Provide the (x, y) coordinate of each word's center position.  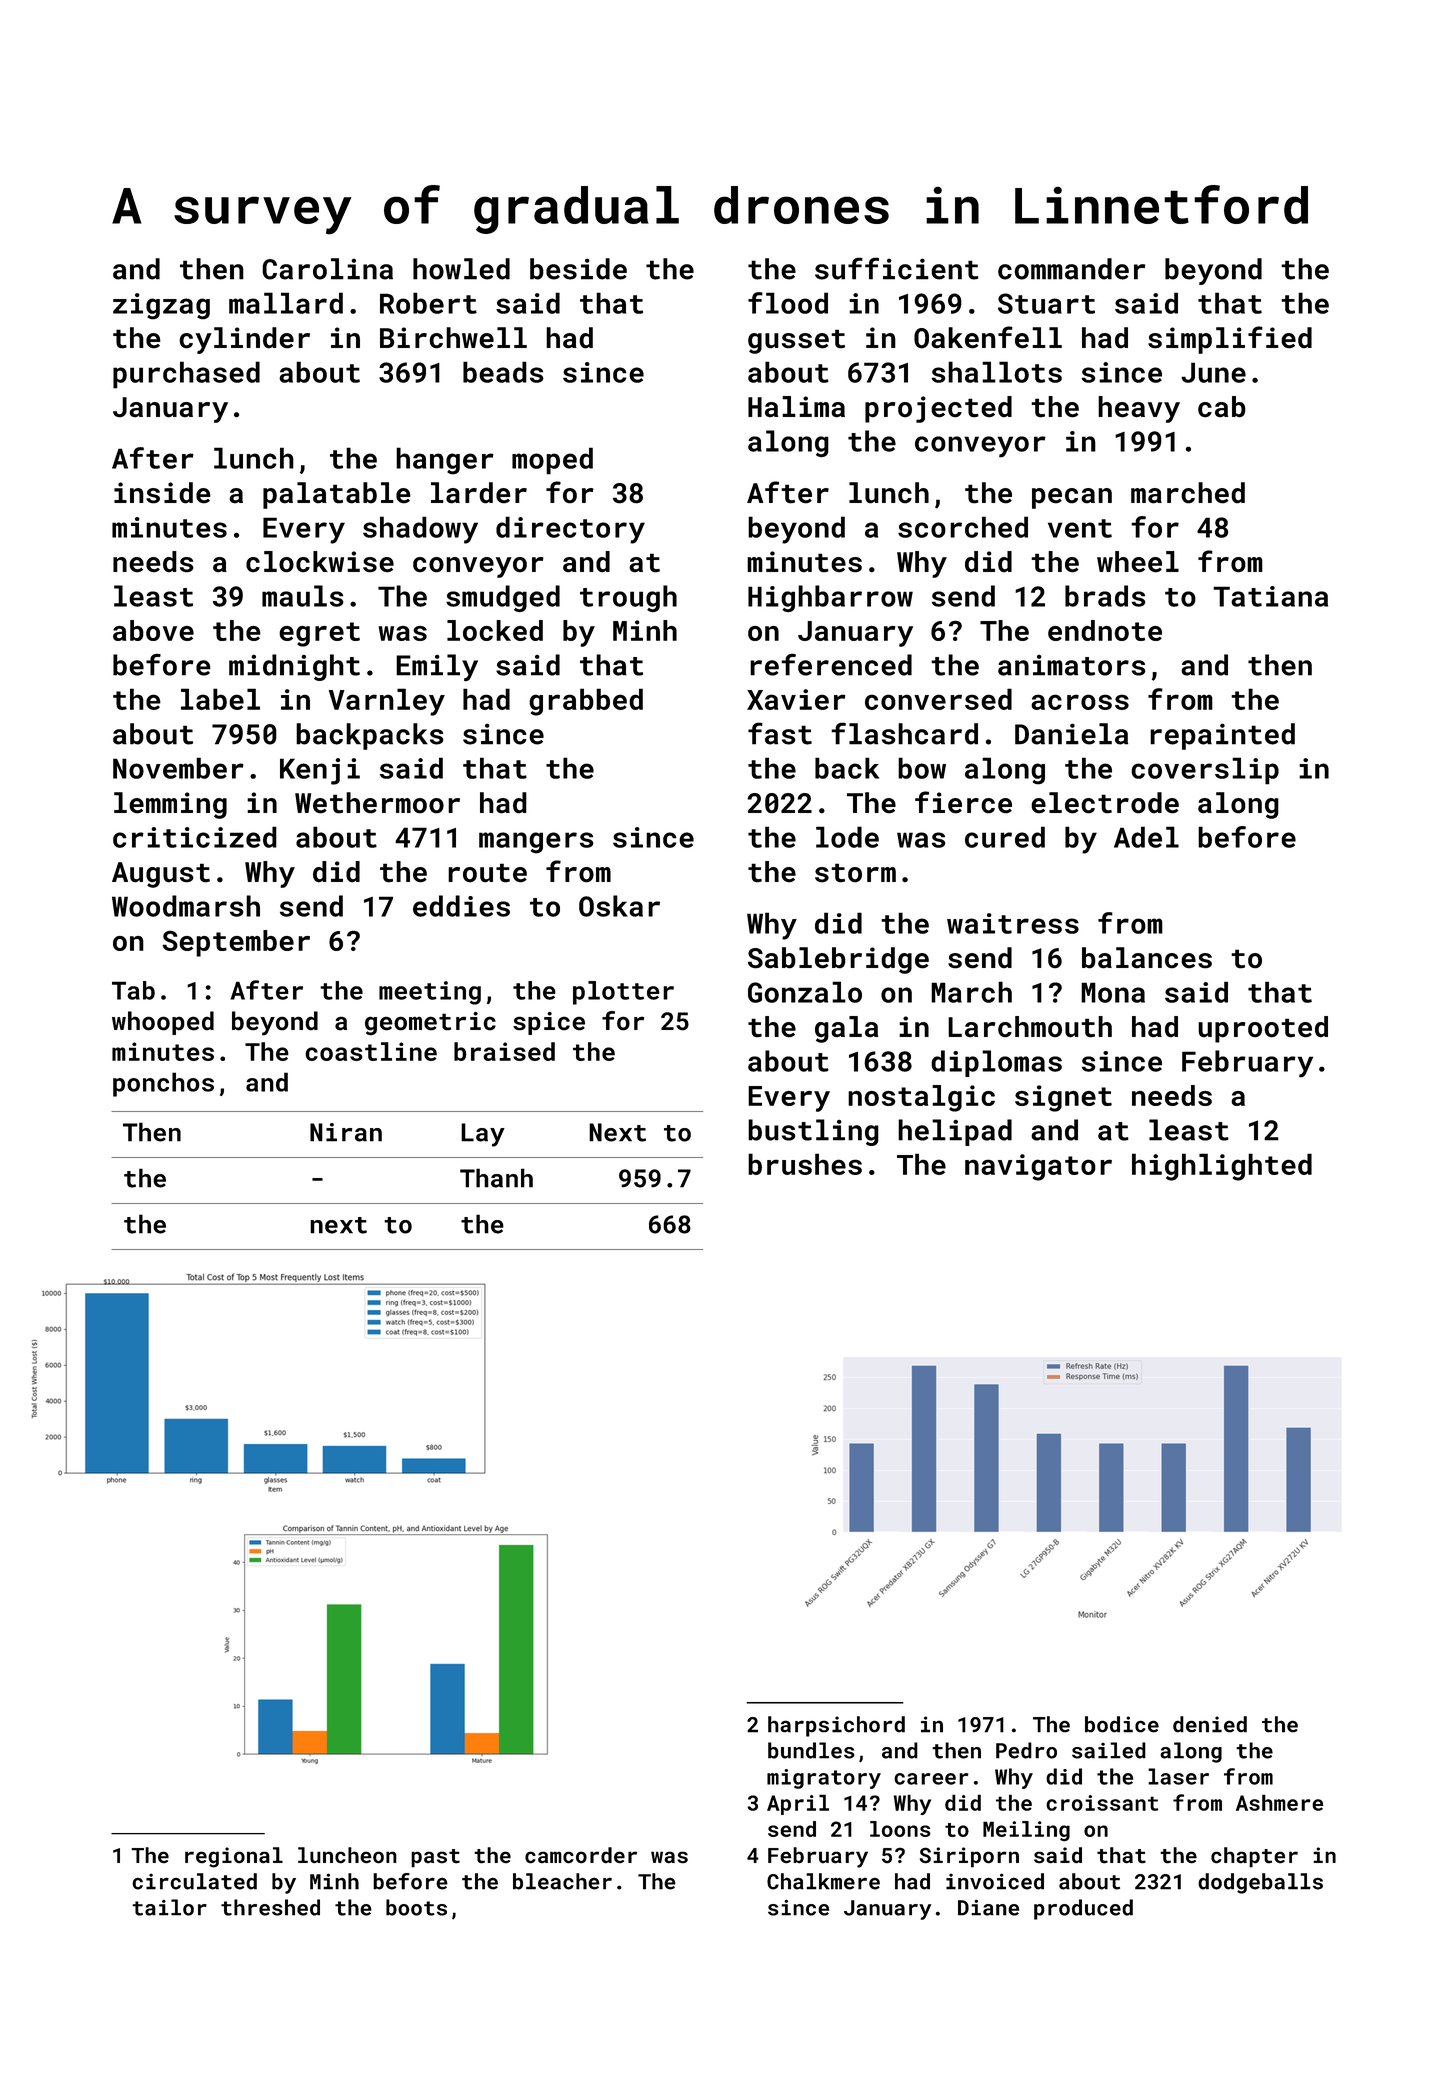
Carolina (327, 269)
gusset (796, 341)
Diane (988, 1907)
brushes (805, 1164)
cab (1222, 407)
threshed (270, 1907)
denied (1210, 1724)
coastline (371, 1051)
